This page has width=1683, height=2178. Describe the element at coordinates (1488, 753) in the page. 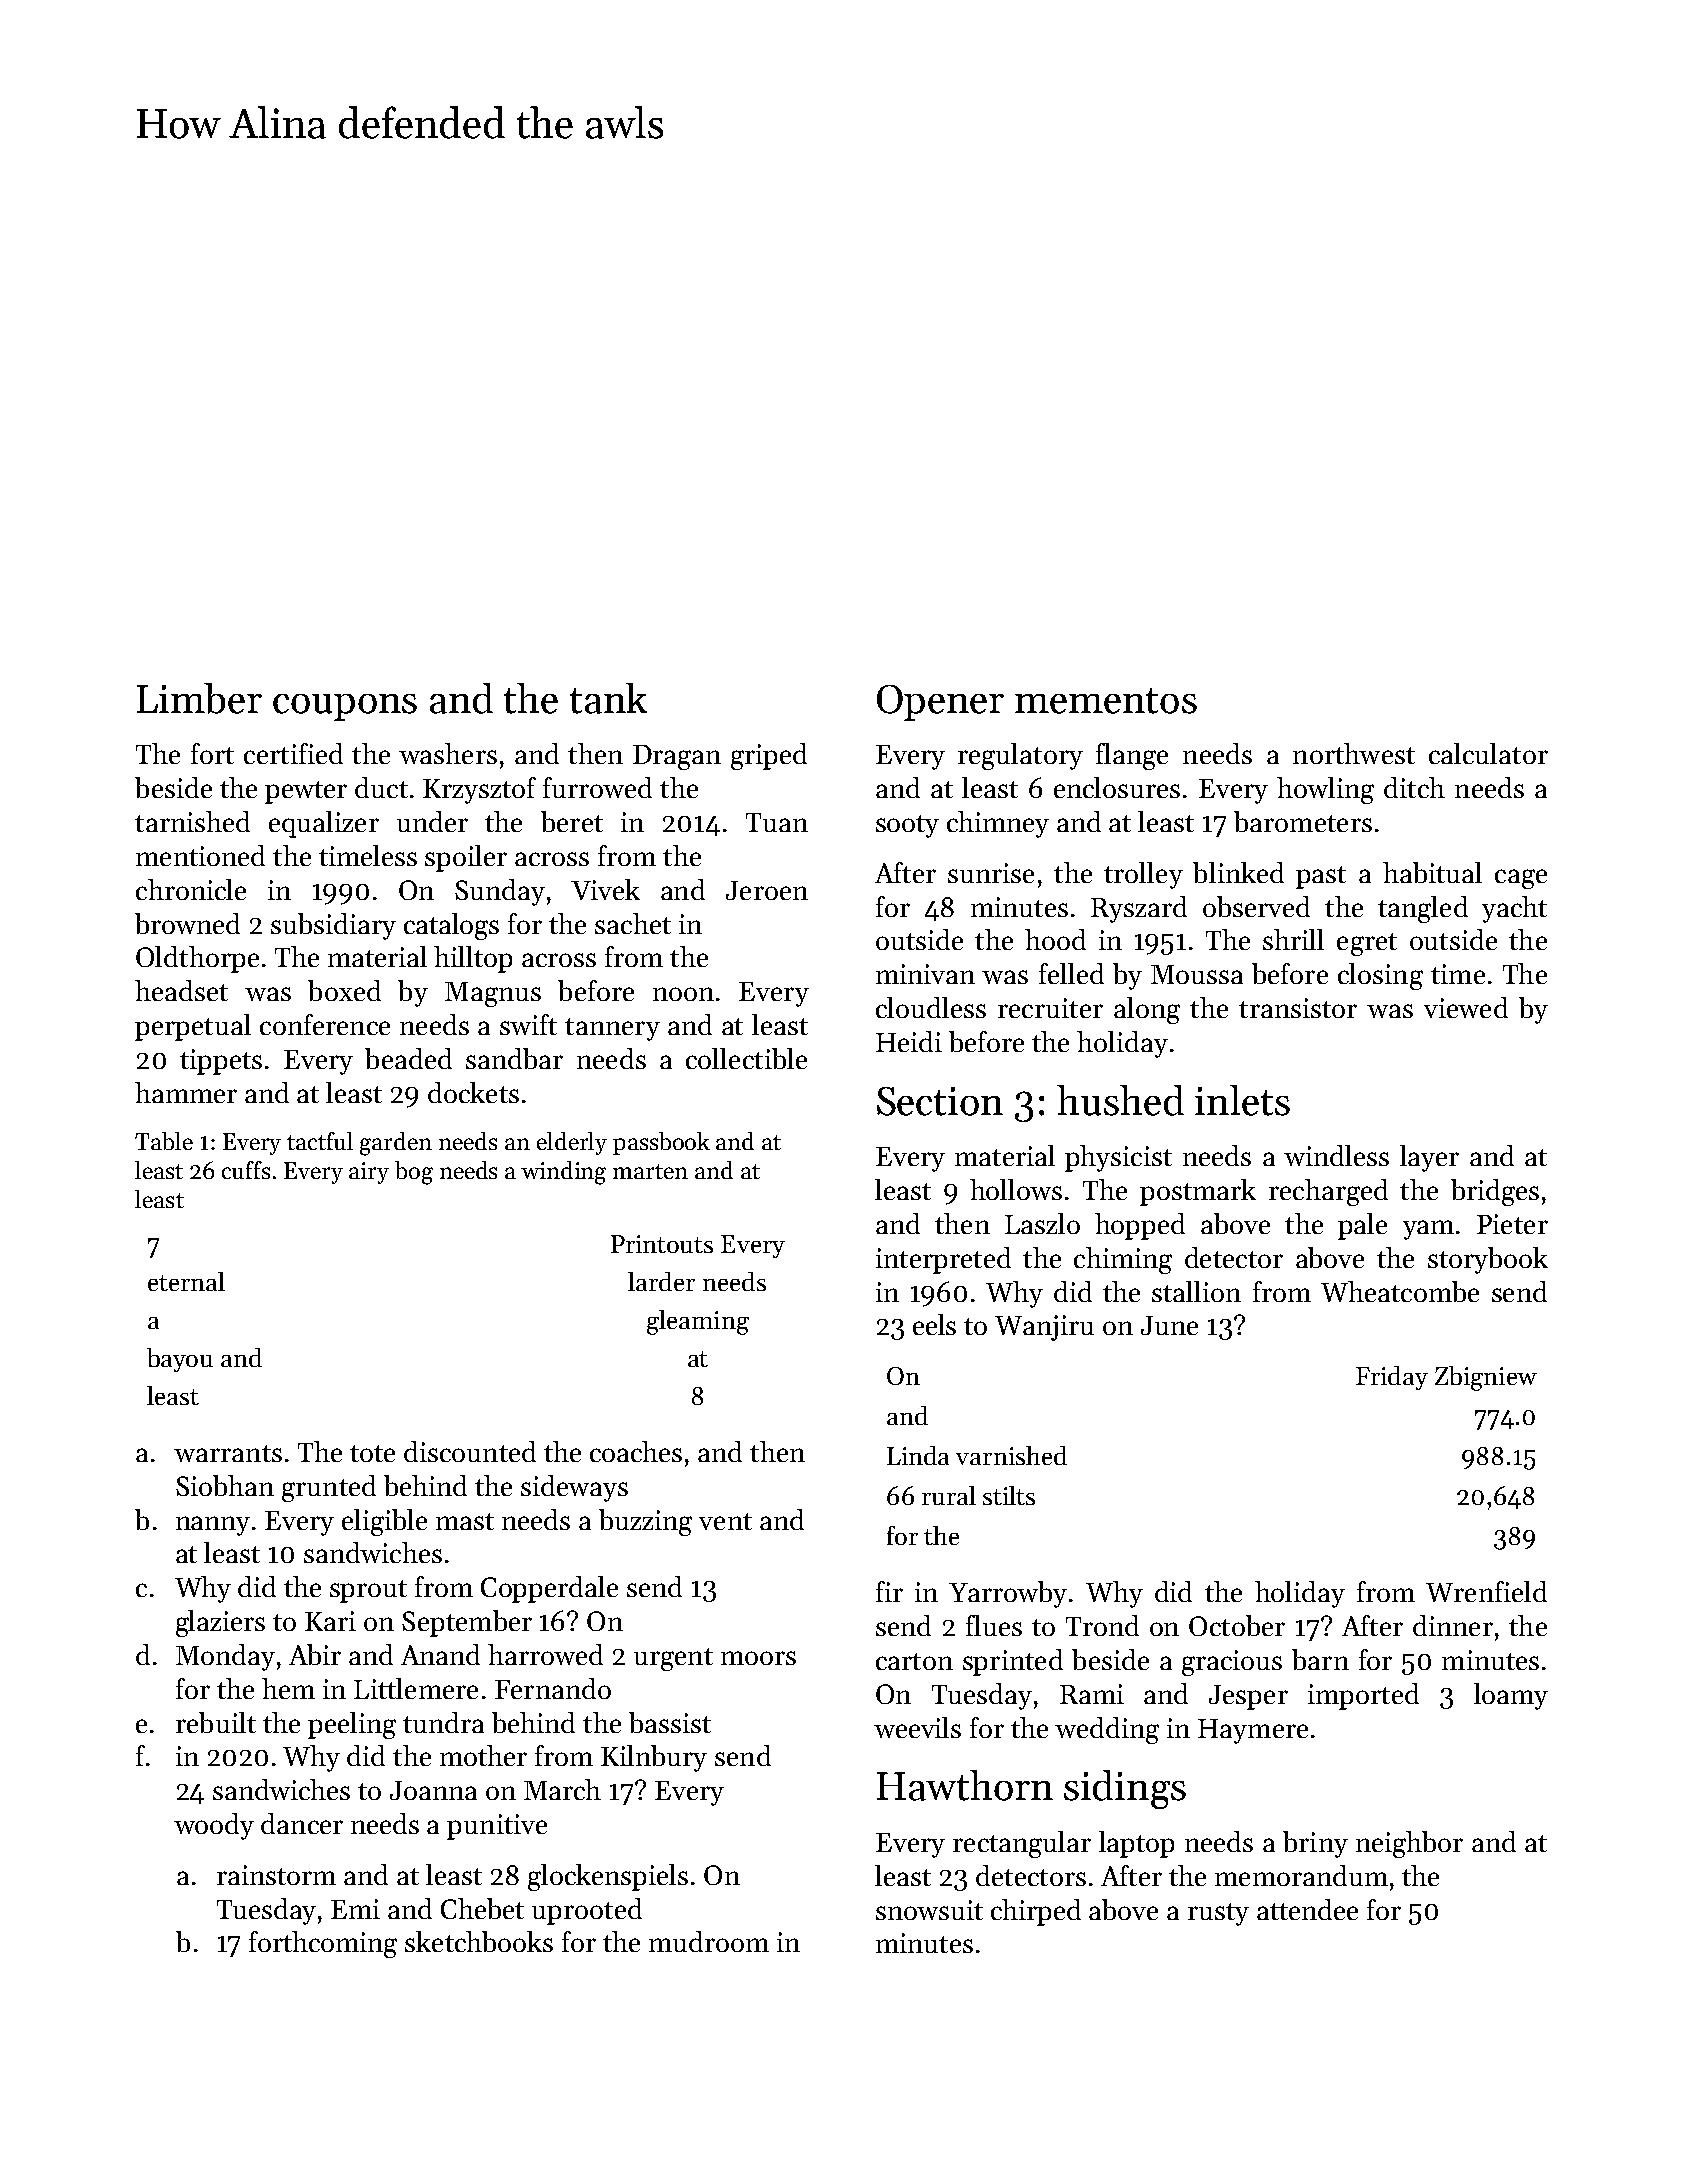

I see `calculator` at that location.
